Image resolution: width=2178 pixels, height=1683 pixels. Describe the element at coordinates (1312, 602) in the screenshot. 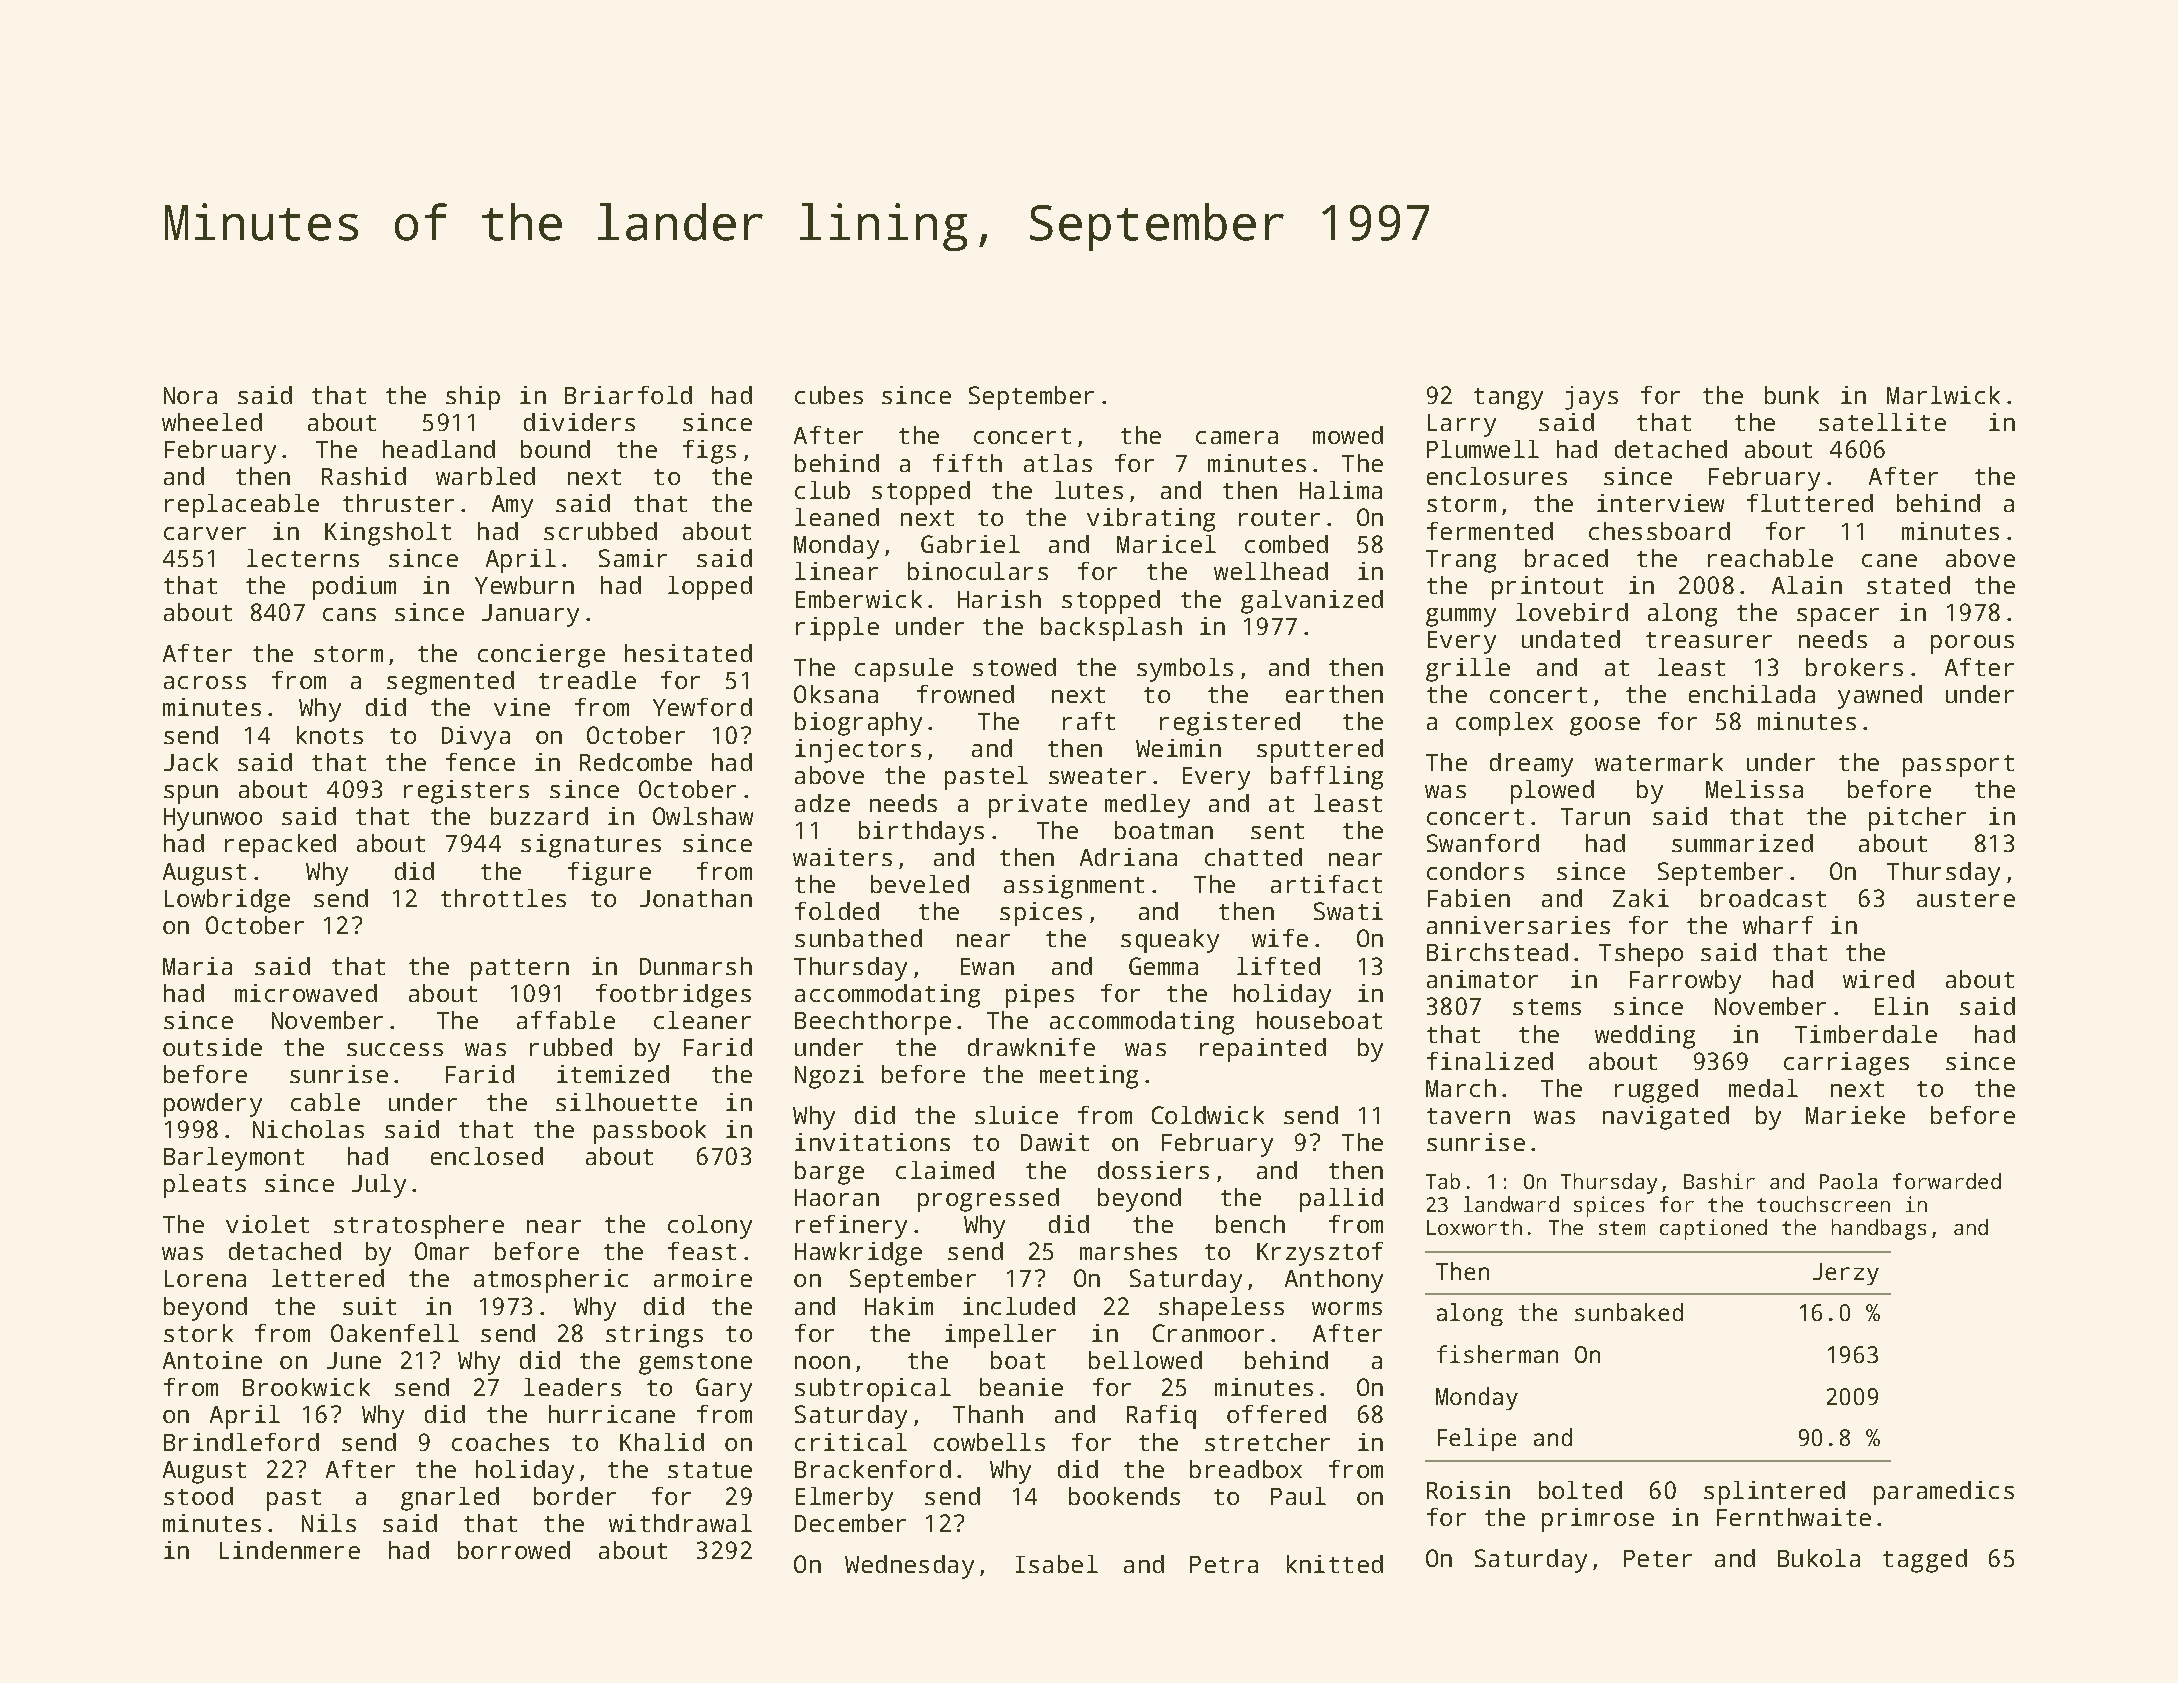

I see `galvanized` at that location.
